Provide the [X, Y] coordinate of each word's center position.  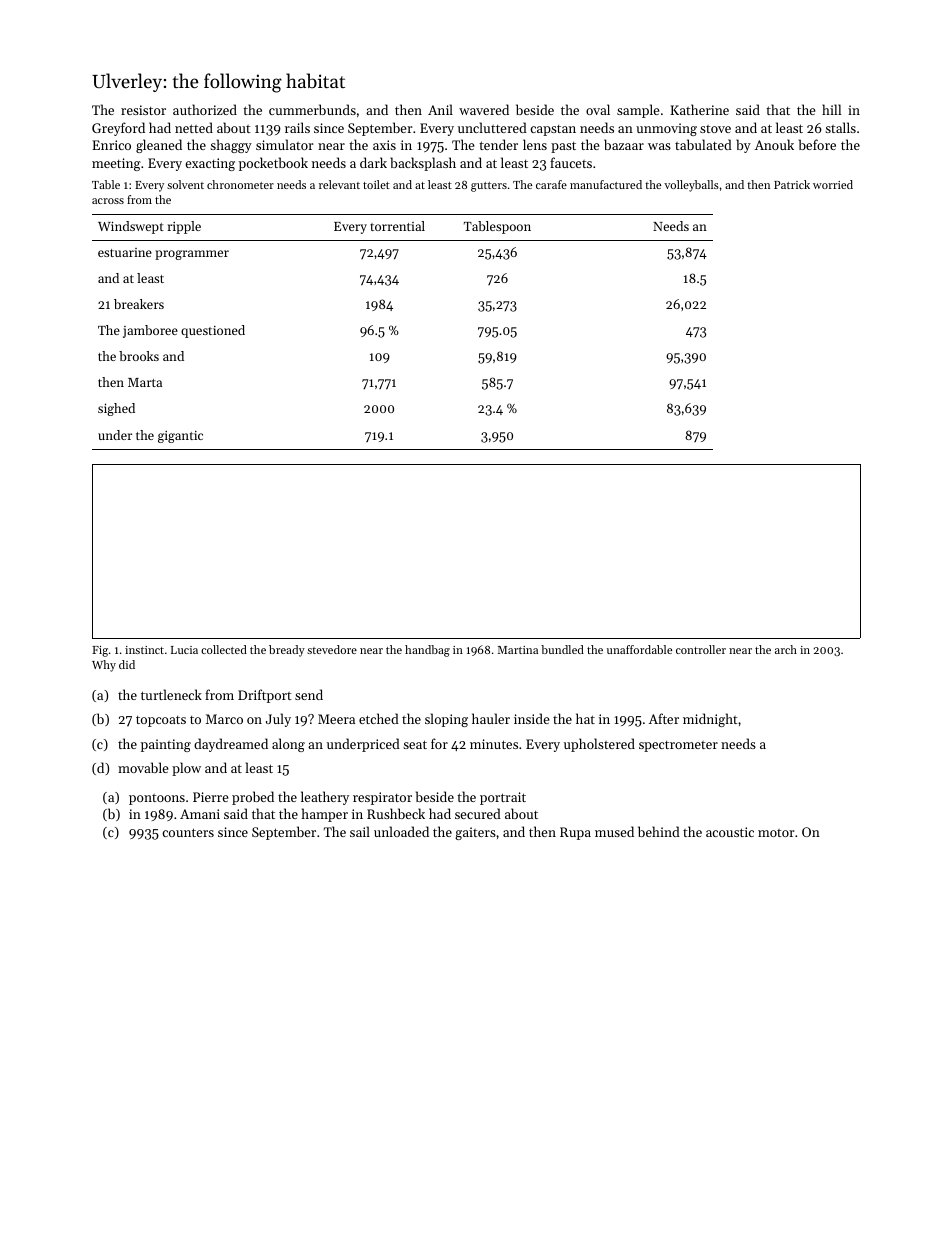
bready [287, 651]
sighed [116, 409]
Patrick [792, 184]
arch [786, 649]
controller [701, 649]
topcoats [161, 721]
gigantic [180, 437]
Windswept [131, 227]
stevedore [332, 649]
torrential [397, 226]
